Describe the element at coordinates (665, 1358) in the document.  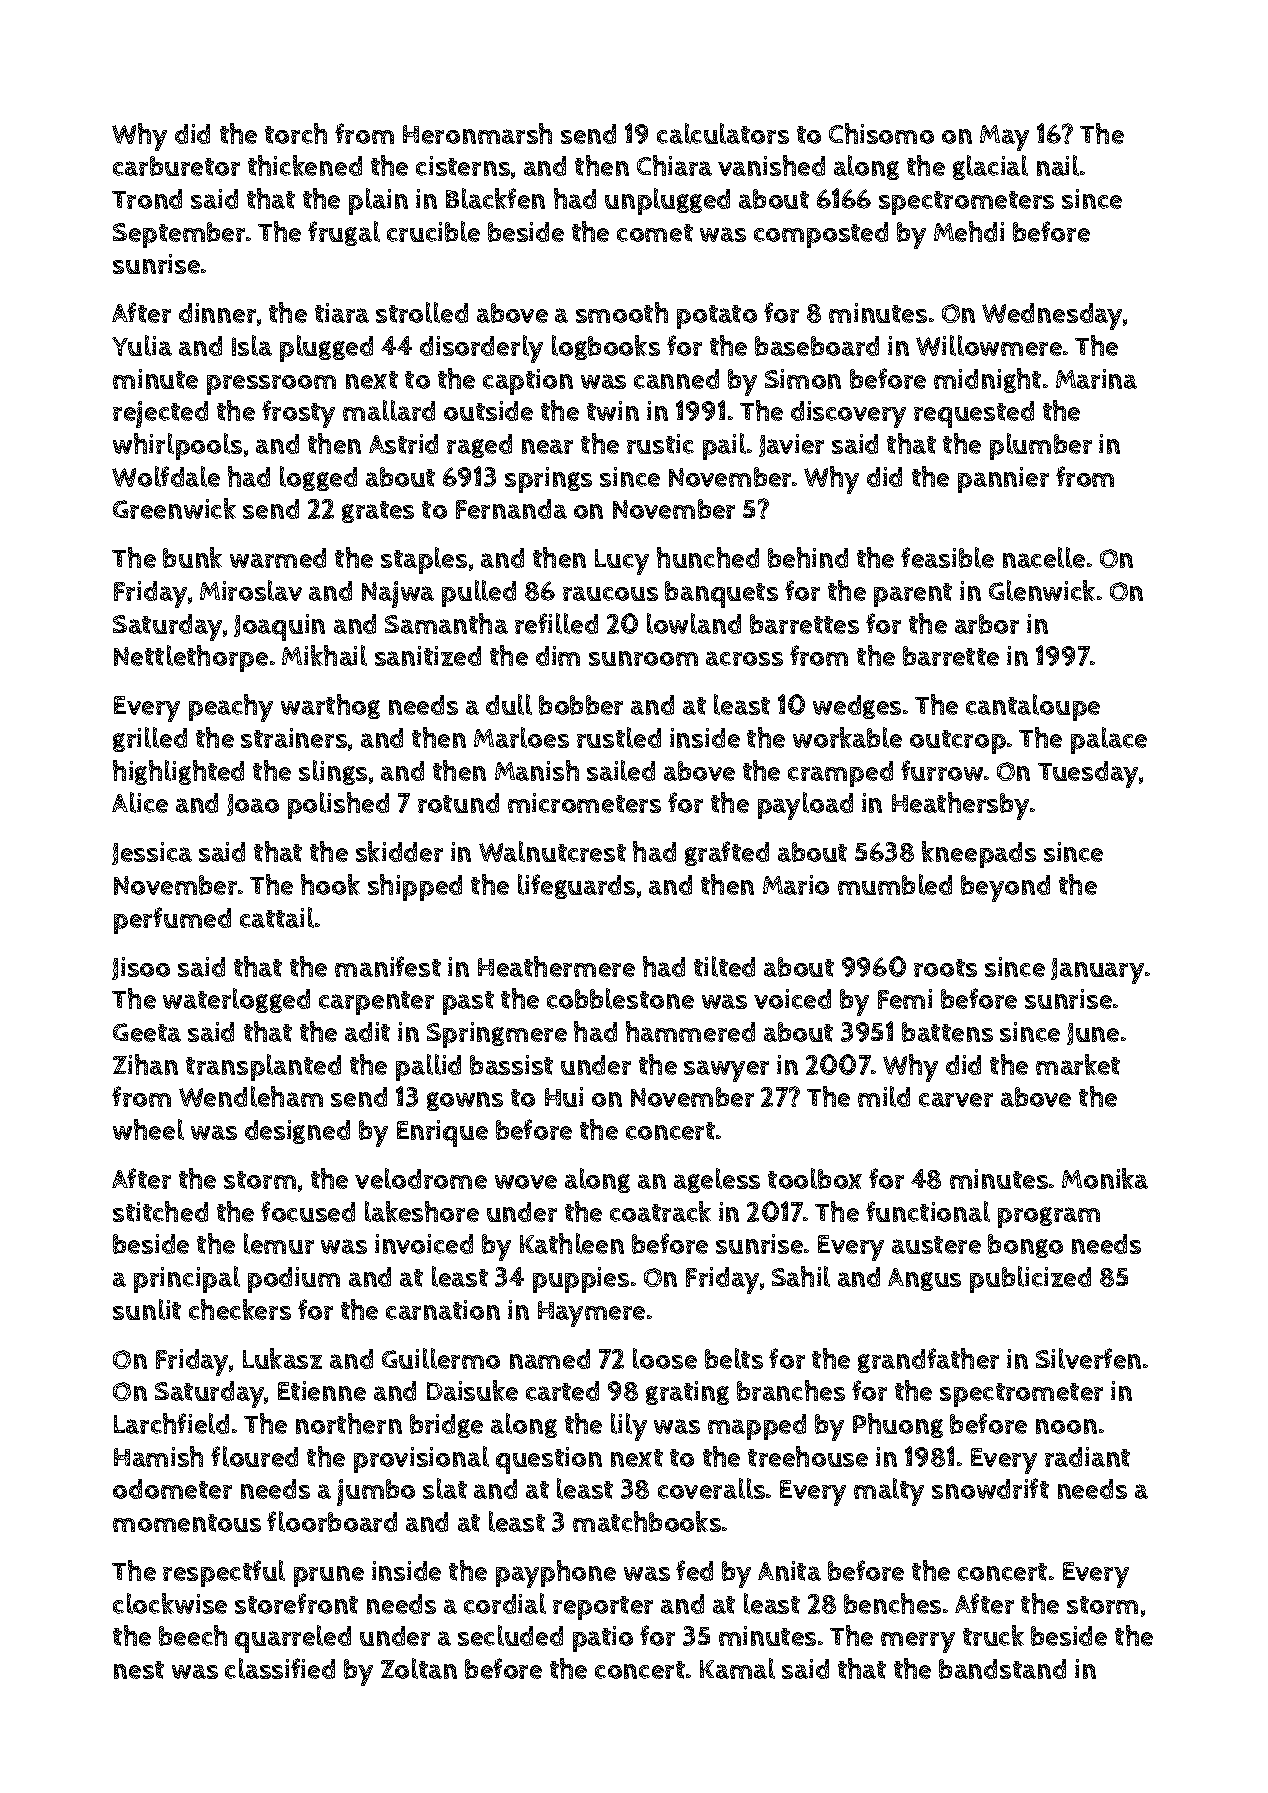
I see `loose` at that location.
